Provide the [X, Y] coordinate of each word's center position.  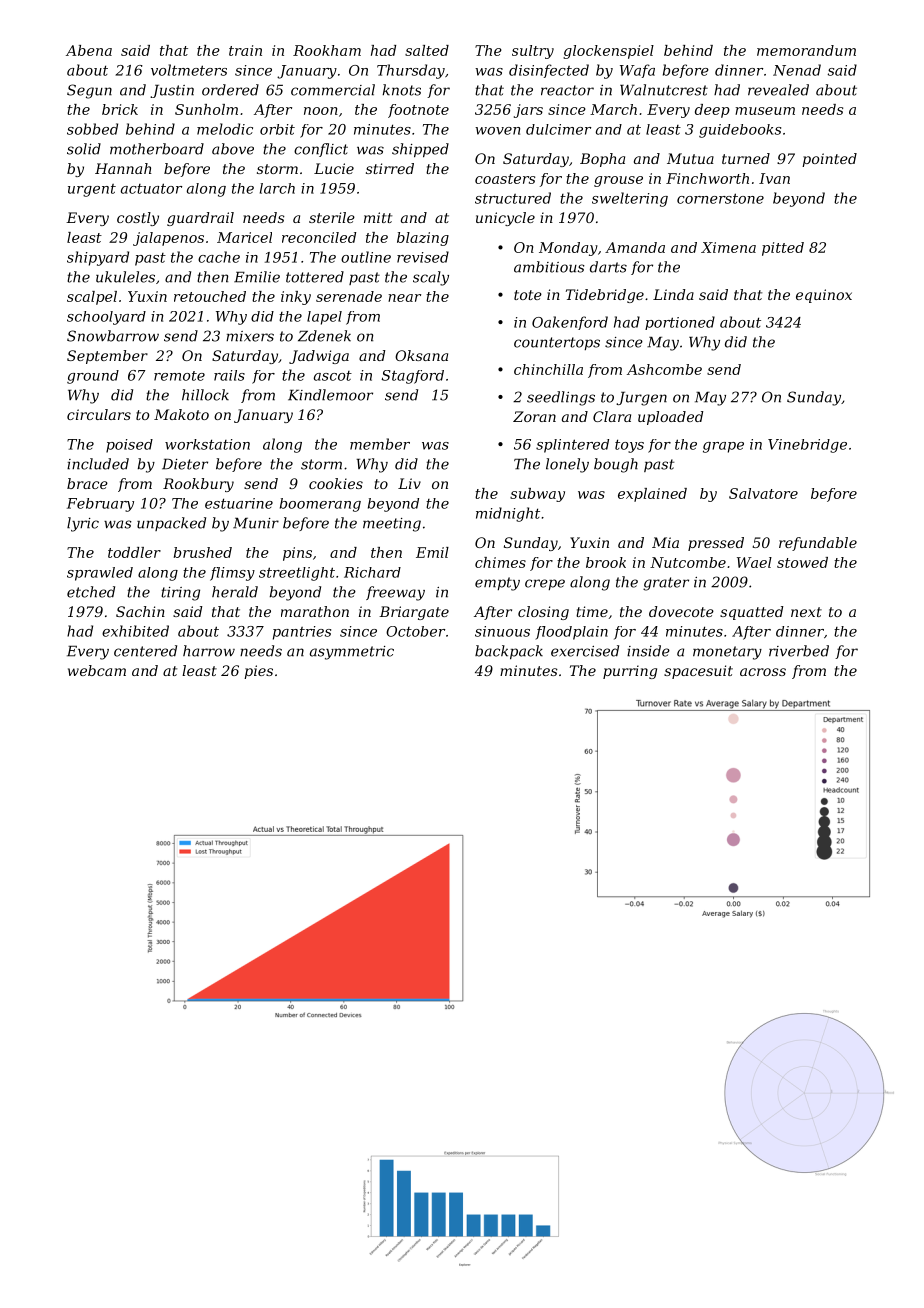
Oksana [421, 355]
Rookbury [198, 485]
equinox [824, 296]
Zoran [534, 416]
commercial [333, 90]
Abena [89, 50]
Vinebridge [807, 446]
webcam [97, 670]
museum [765, 111]
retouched [210, 296]
